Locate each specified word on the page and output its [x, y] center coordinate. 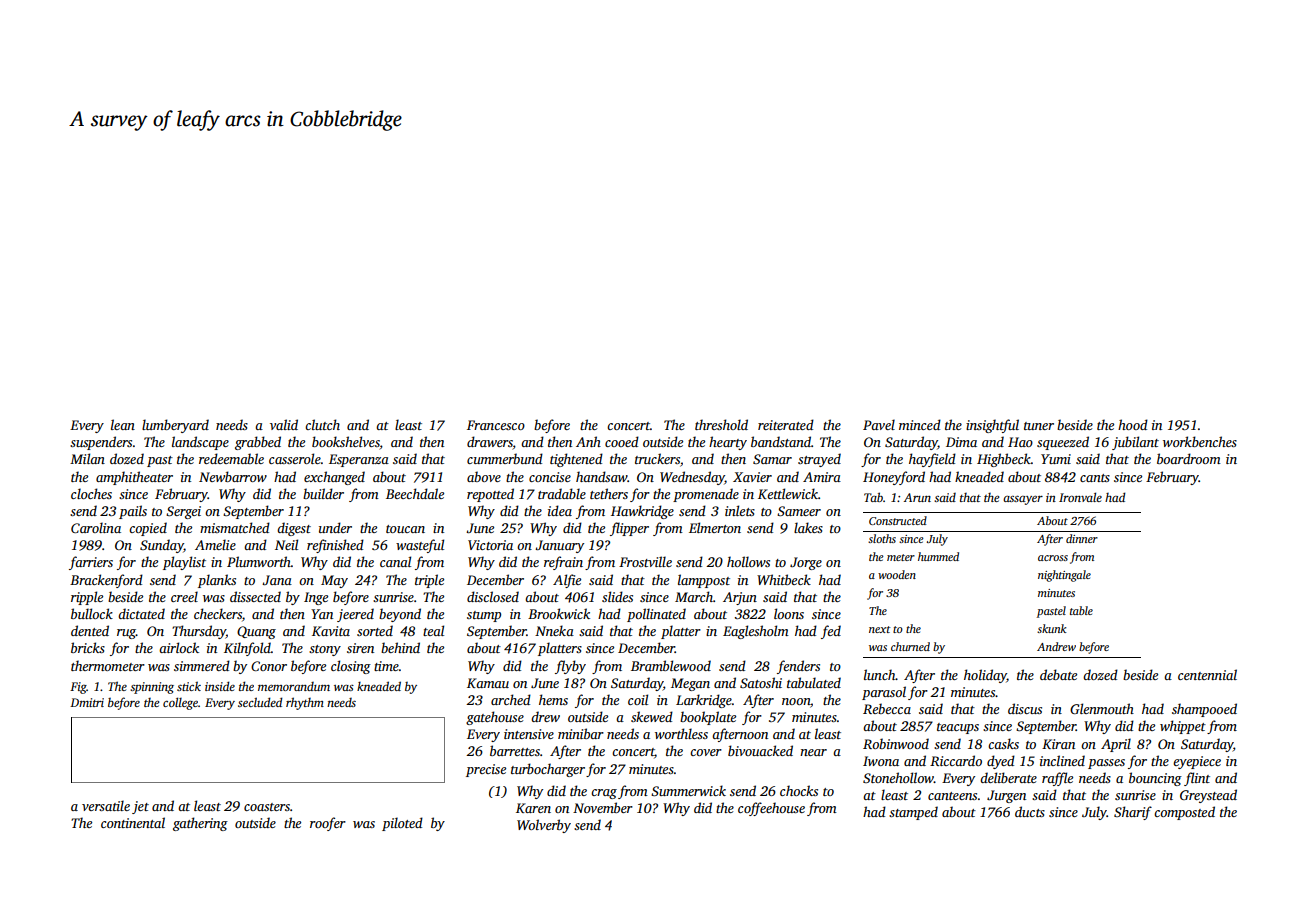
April [1116, 745]
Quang [256, 632]
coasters [267, 807]
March [694, 596]
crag [604, 794]
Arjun [740, 598]
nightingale [1064, 576]
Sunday [162, 546]
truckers [657, 458]
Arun [917, 497]
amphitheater [134, 478]
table [1081, 610]
